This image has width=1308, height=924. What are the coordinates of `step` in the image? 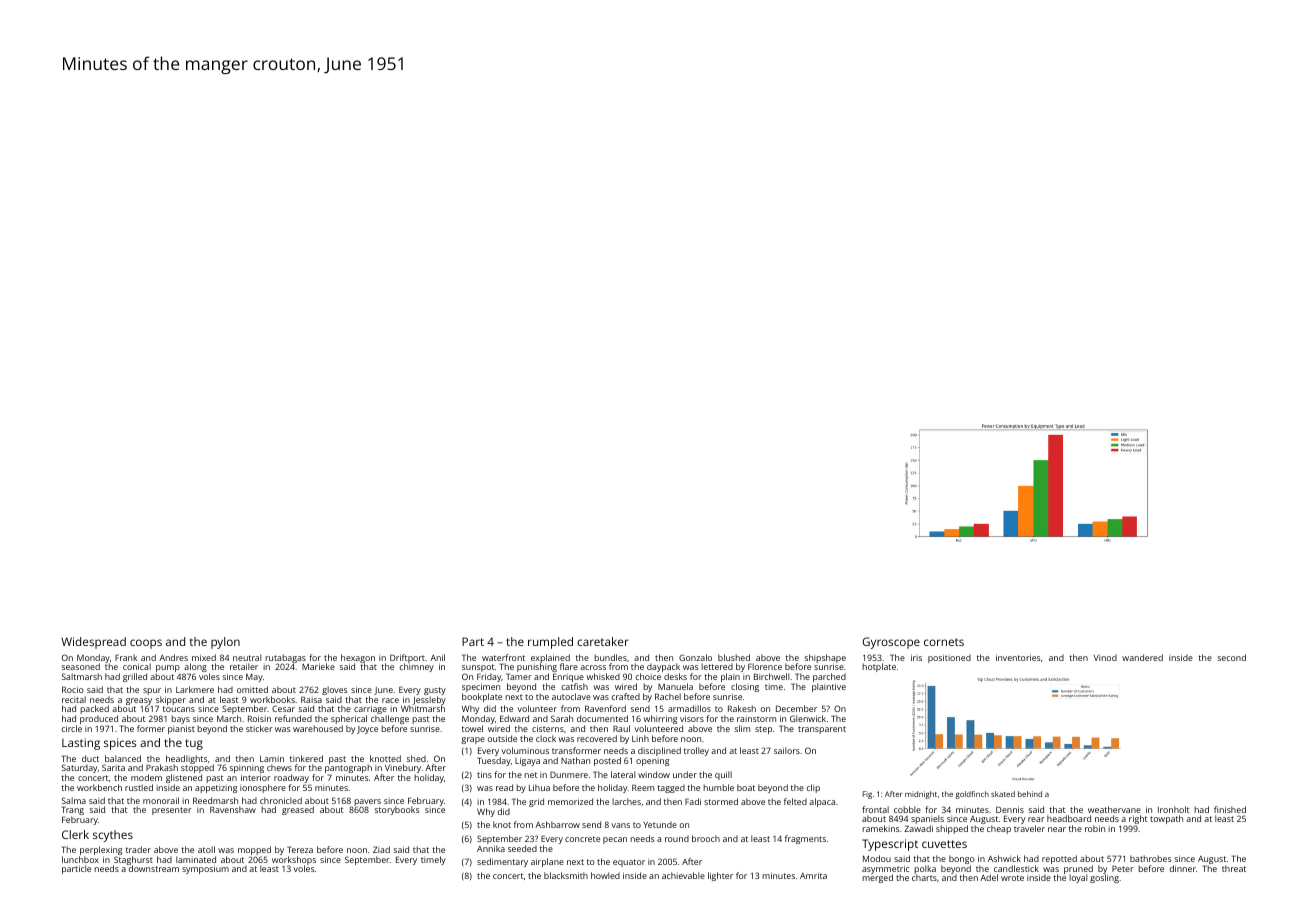 It's located at (763, 730).
